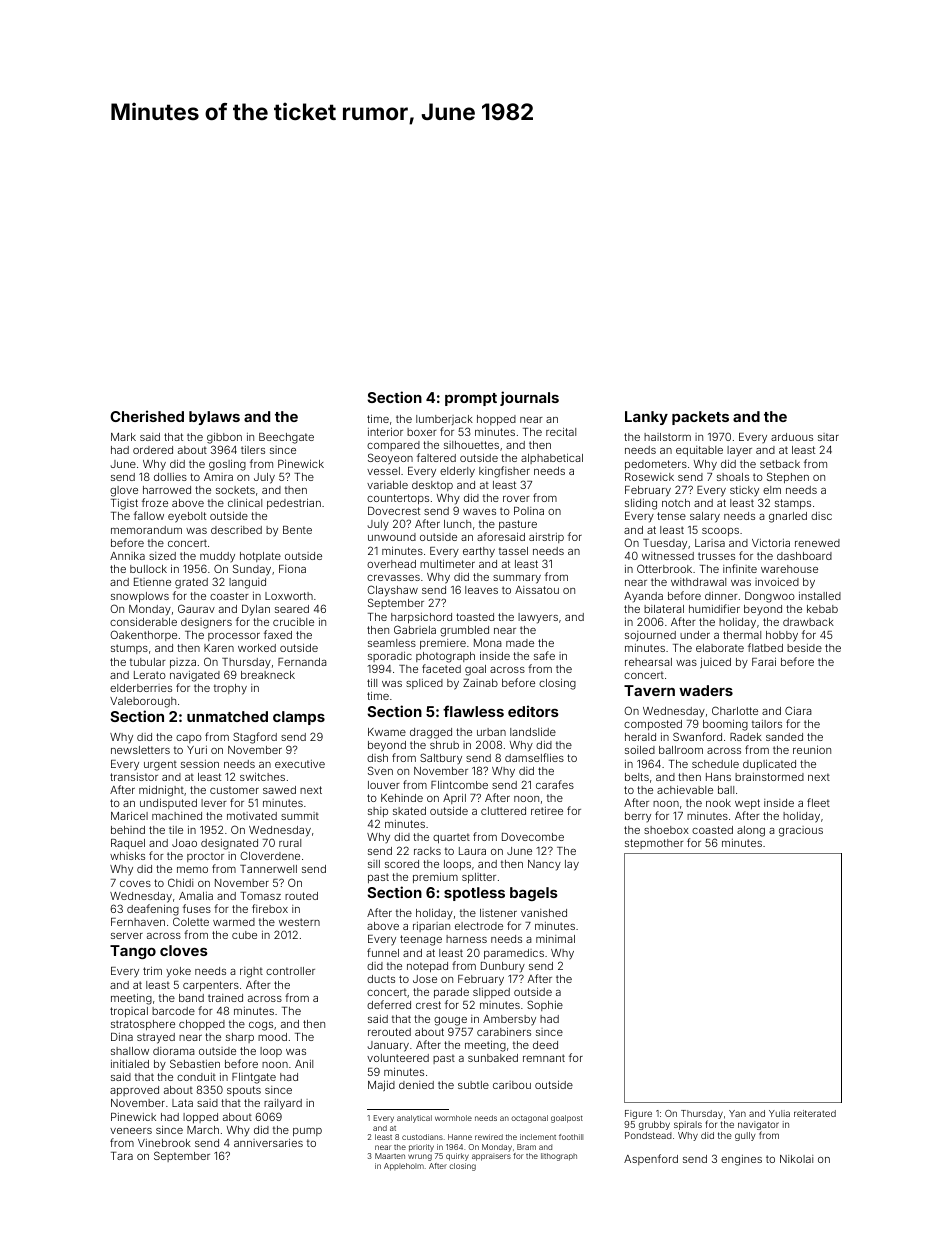 The width and height of the page is (952, 1233). What do you see at coordinates (134, 1091) in the page?
I see `approved` at bounding box center [134, 1091].
